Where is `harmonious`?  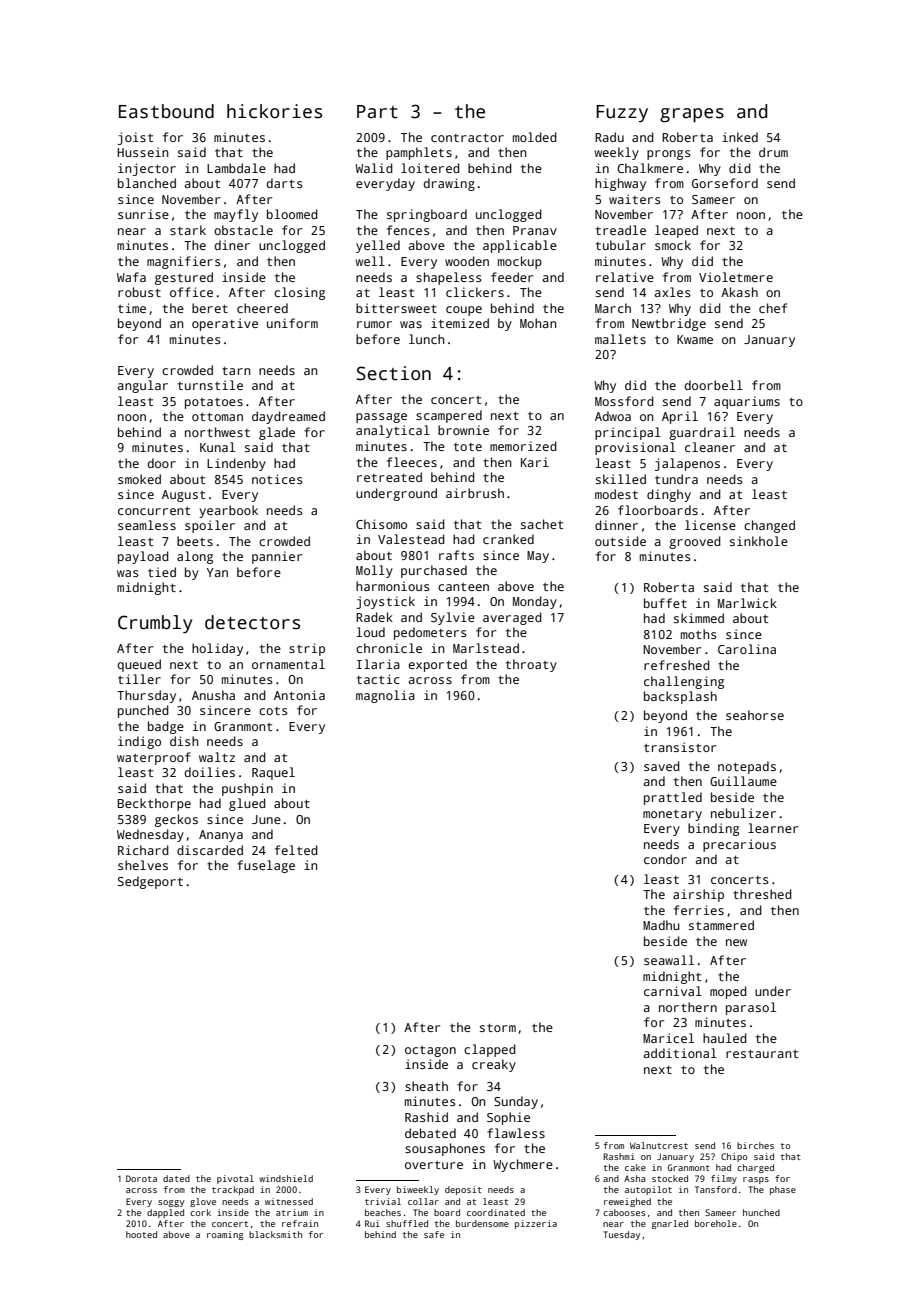 harmonious is located at coordinates (393, 586).
